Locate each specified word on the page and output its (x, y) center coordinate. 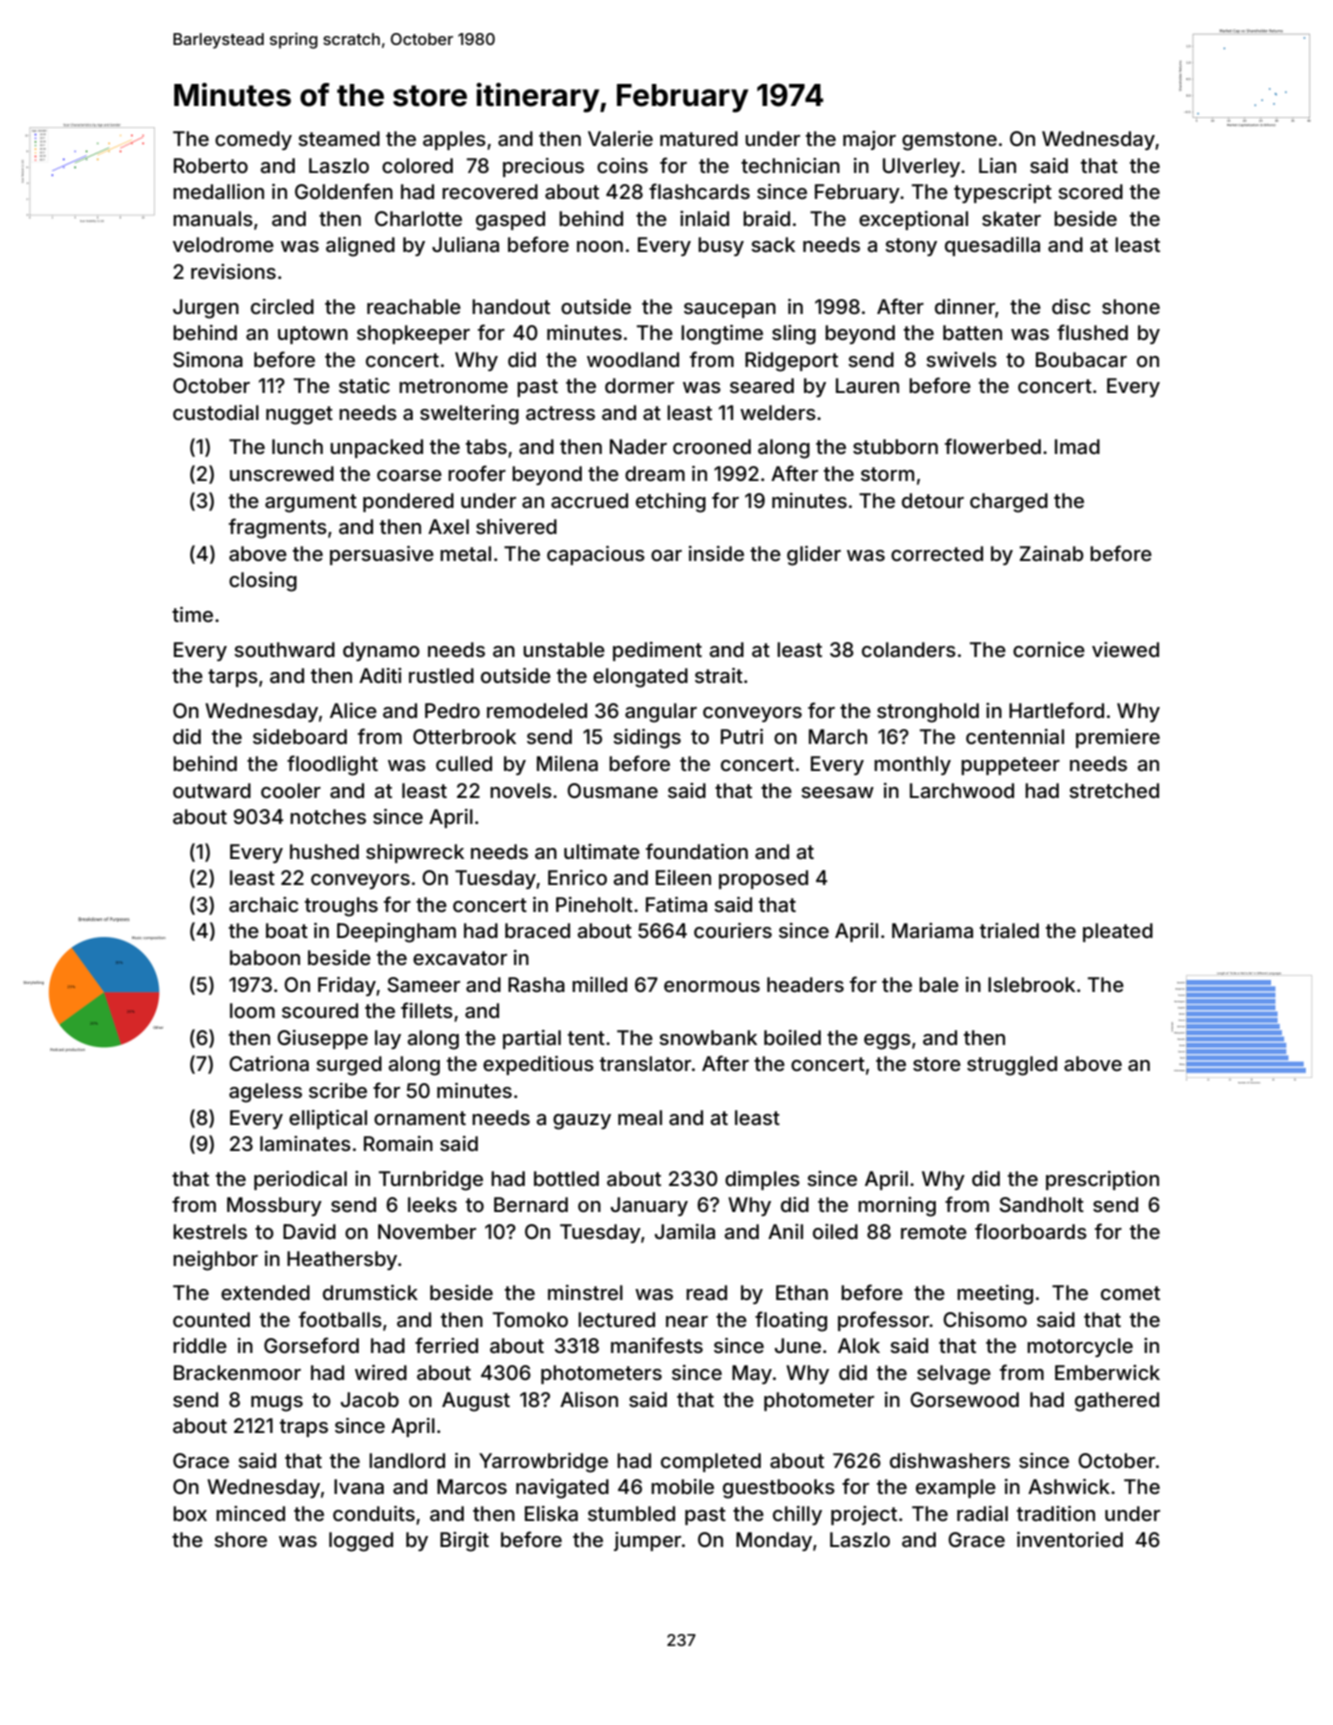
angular (661, 713)
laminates (305, 1143)
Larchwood (962, 790)
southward (284, 649)
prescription (1102, 1180)
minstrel (585, 1292)
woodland (633, 359)
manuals (213, 218)
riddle (200, 1345)
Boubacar (1081, 359)
